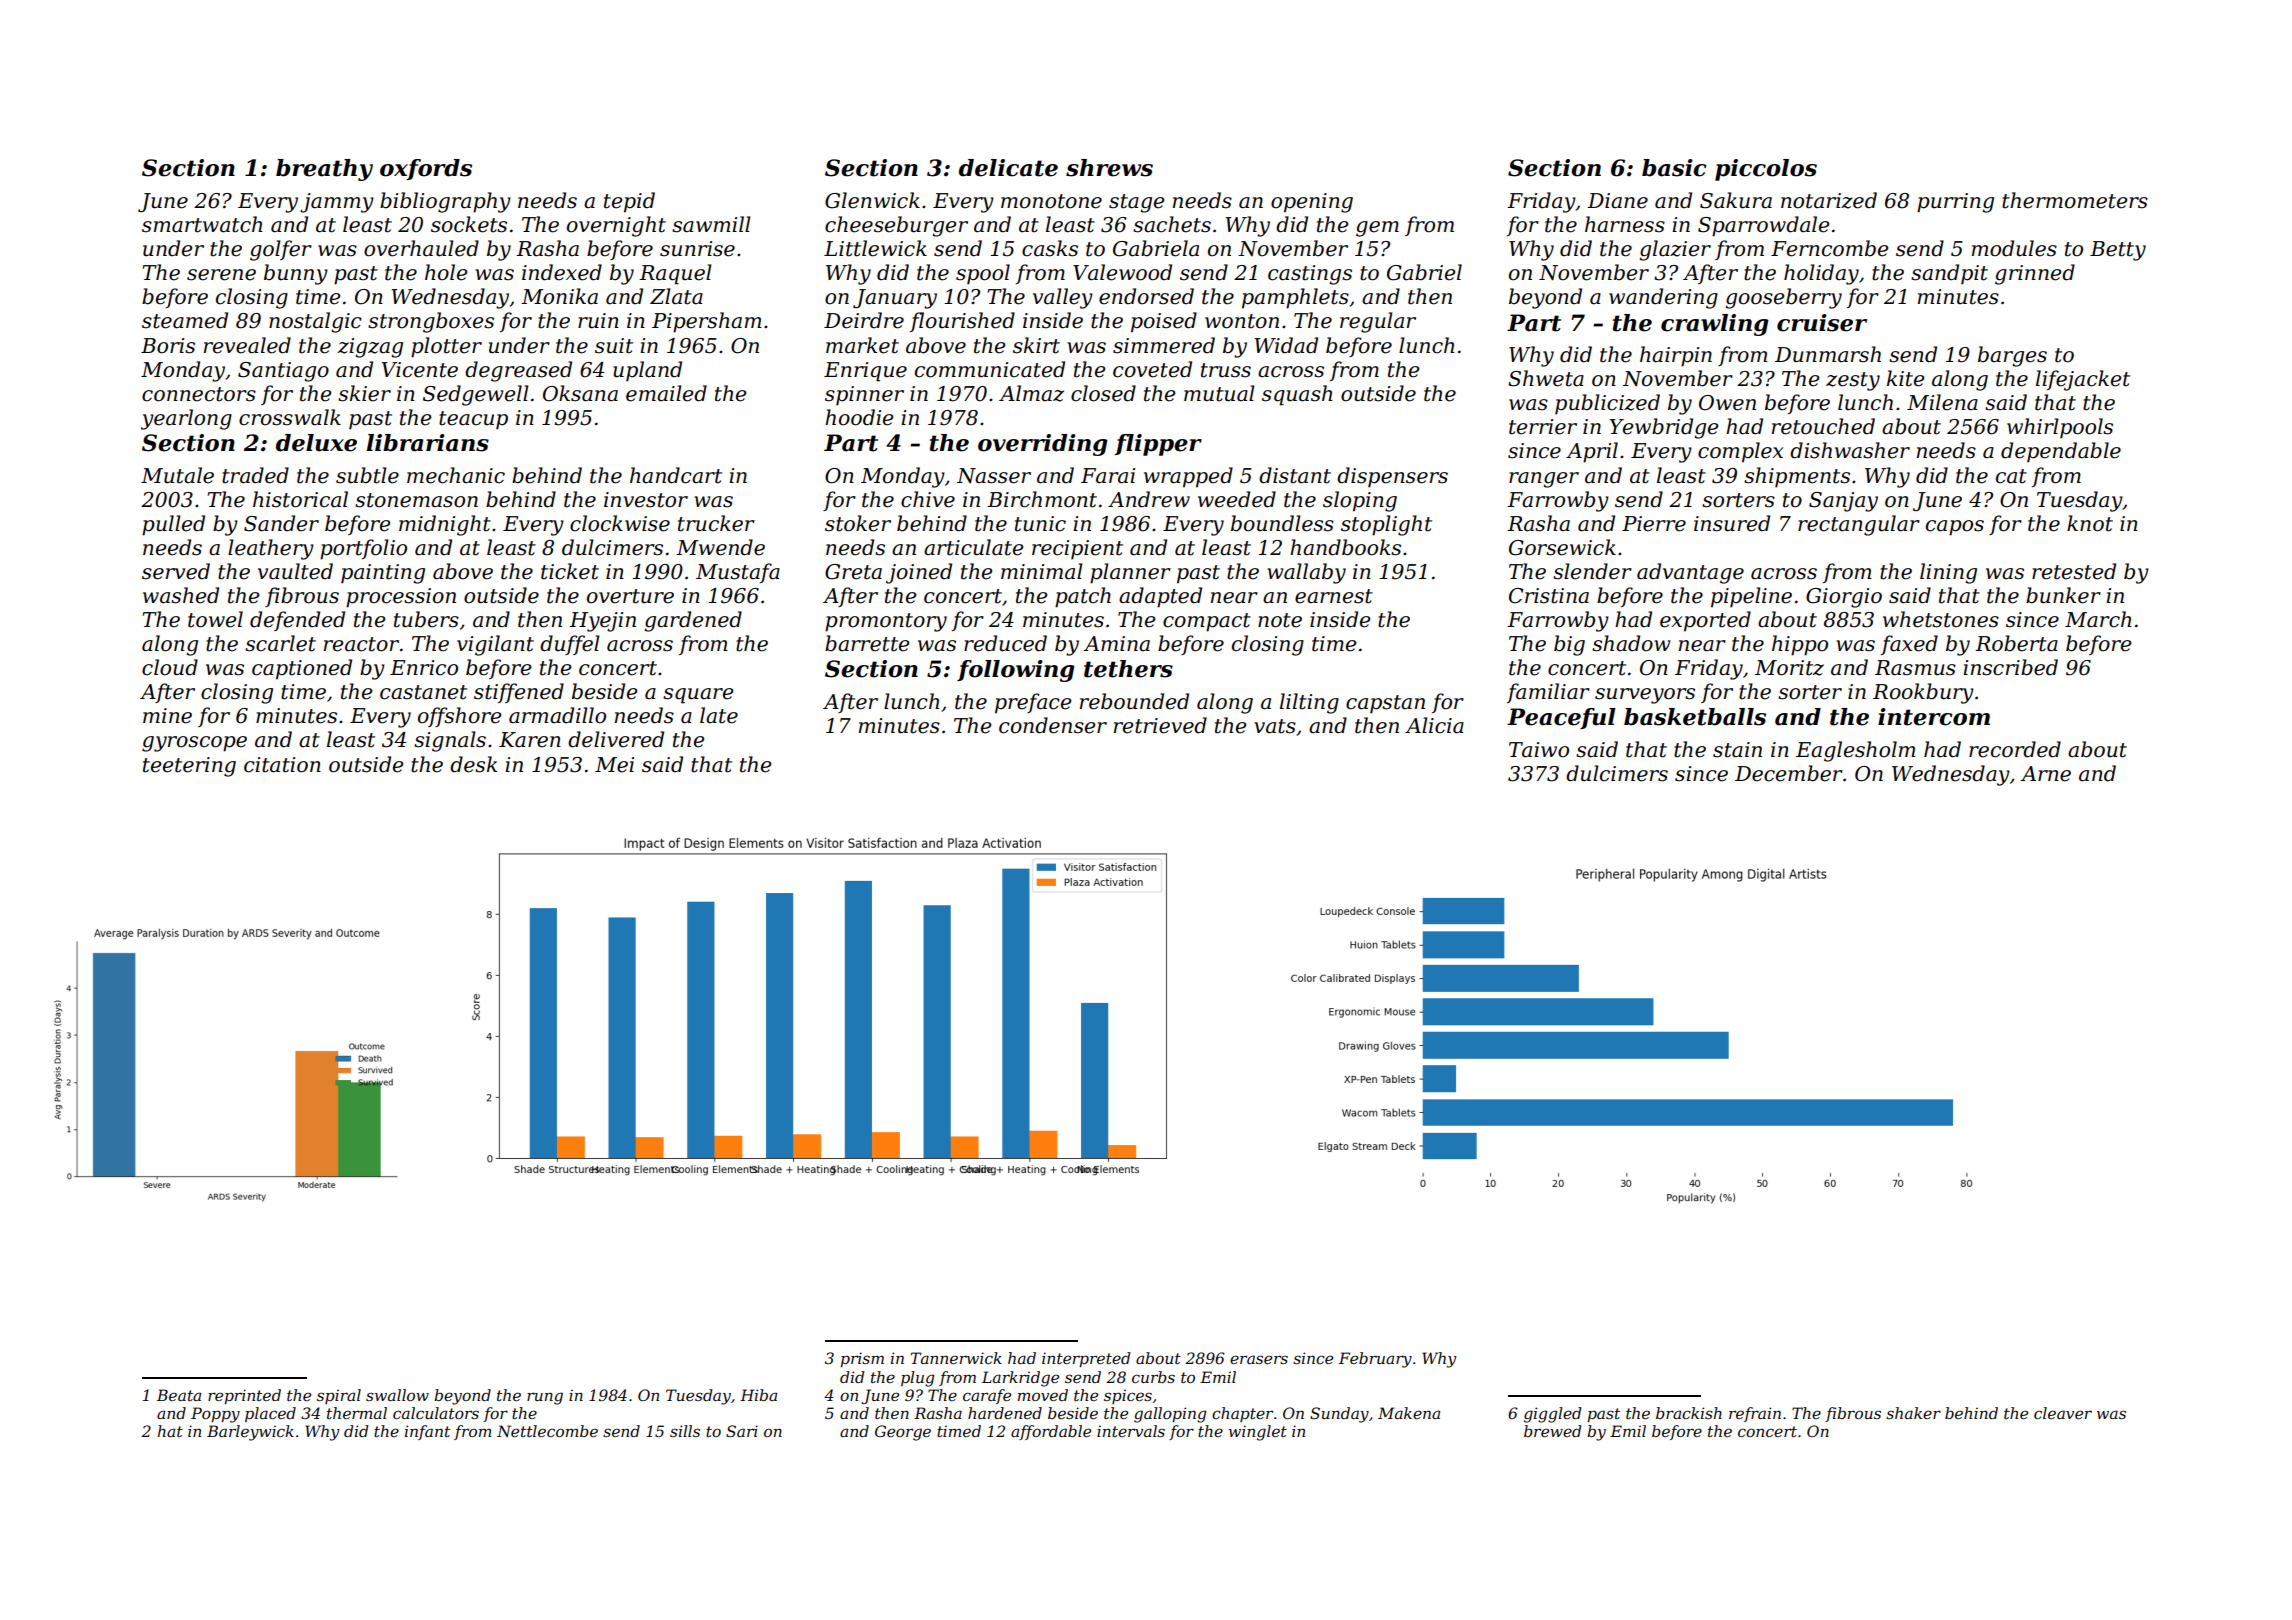 The width and height of the page is (2292, 1620). What do you see at coordinates (194, 744) in the page?
I see `gyroscope` at bounding box center [194, 744].
